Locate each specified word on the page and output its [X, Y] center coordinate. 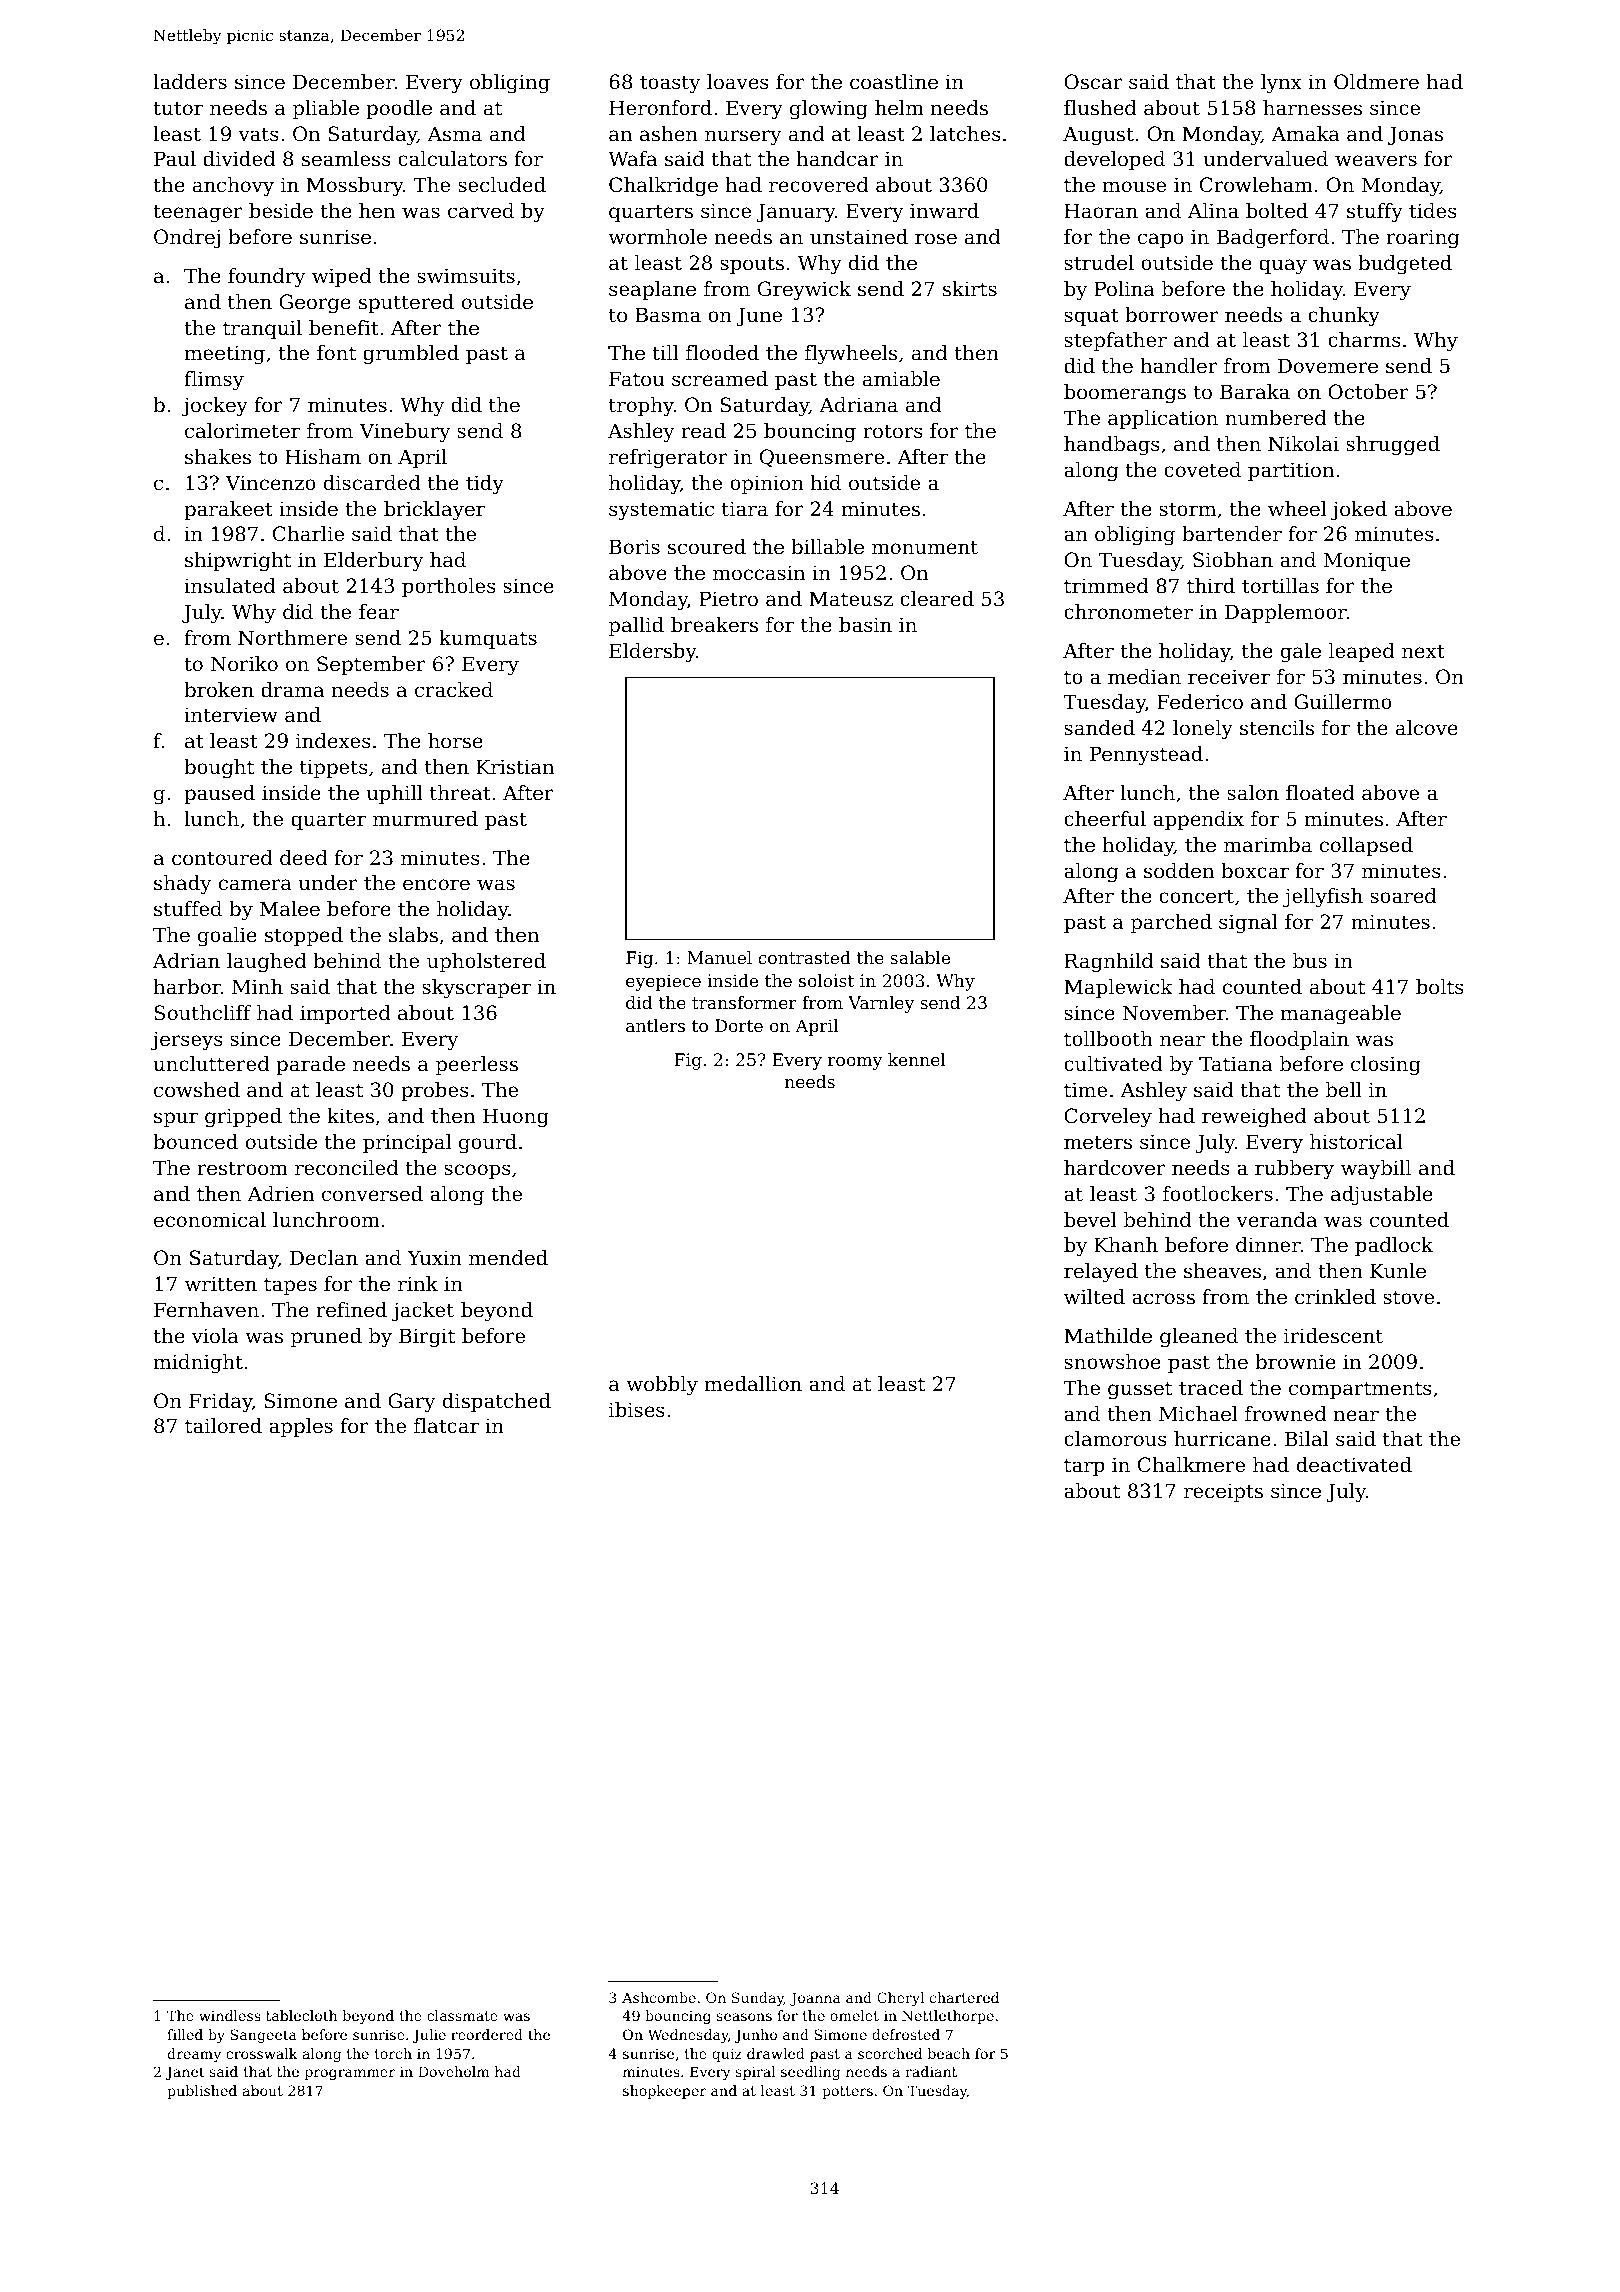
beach [948, 2053]
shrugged [1393, 446]
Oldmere [1376, 82]
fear [379, 612]
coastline [894, 82]
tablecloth [301, 2015]
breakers [714, 625]
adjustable [1382, 1196]
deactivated [1354, 1465]
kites [350, 1116]
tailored [223, 1426]
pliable [326, 109]
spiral [756, 2073]
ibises [637, 1410]
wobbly [662, 1386]
